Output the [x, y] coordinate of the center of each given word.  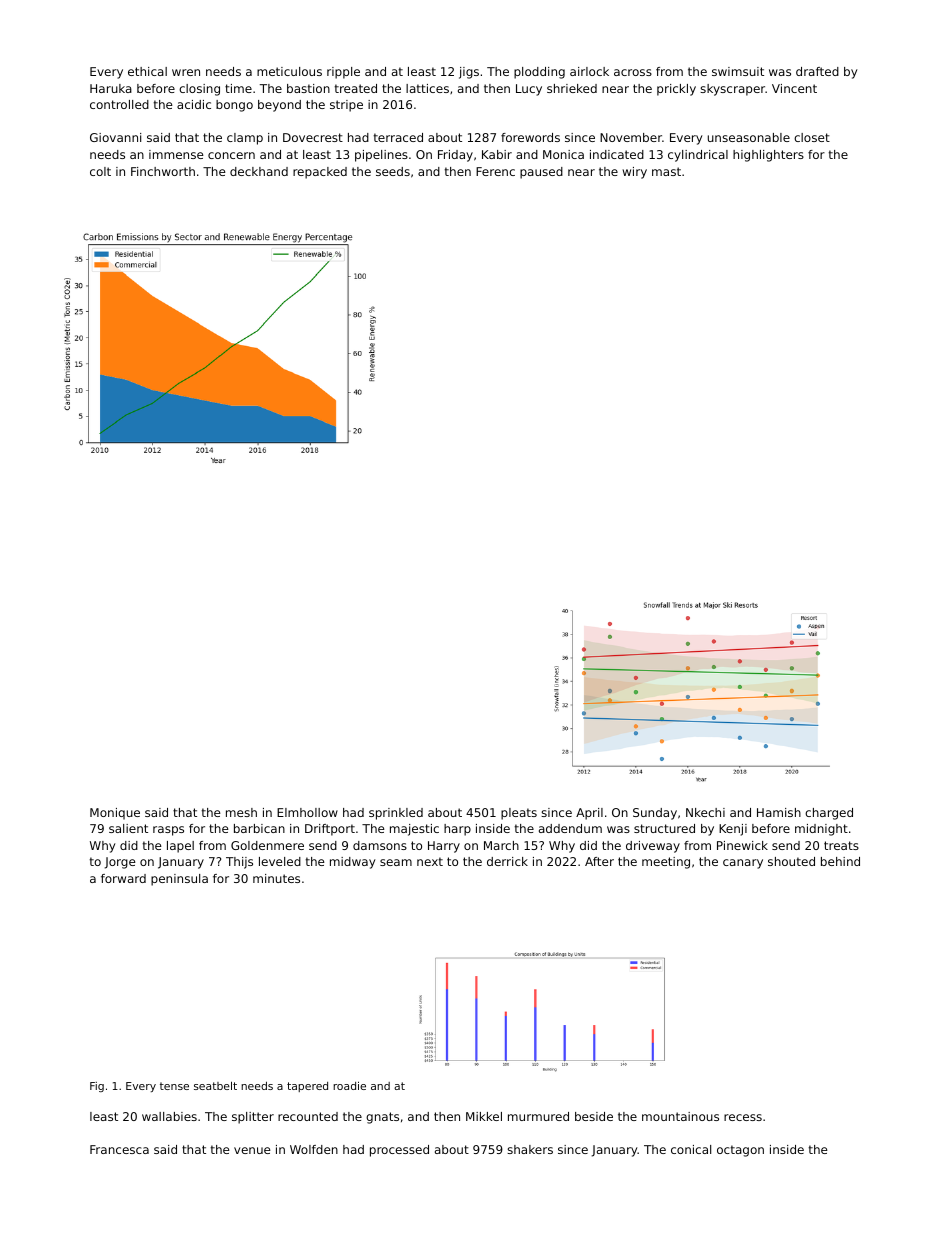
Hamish [779, 812]
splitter [253, 1118]
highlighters [768, 156]
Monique [115, 814]
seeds [393, 171]
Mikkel [484, 1116]
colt [100, 171]
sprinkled [396, 814]
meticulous [289, 71]
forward [123, 878]
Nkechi [705, 812]
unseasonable [749, 137]
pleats [519, 814]
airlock [589, 71]
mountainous [680, 1116]
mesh [241, 812]
